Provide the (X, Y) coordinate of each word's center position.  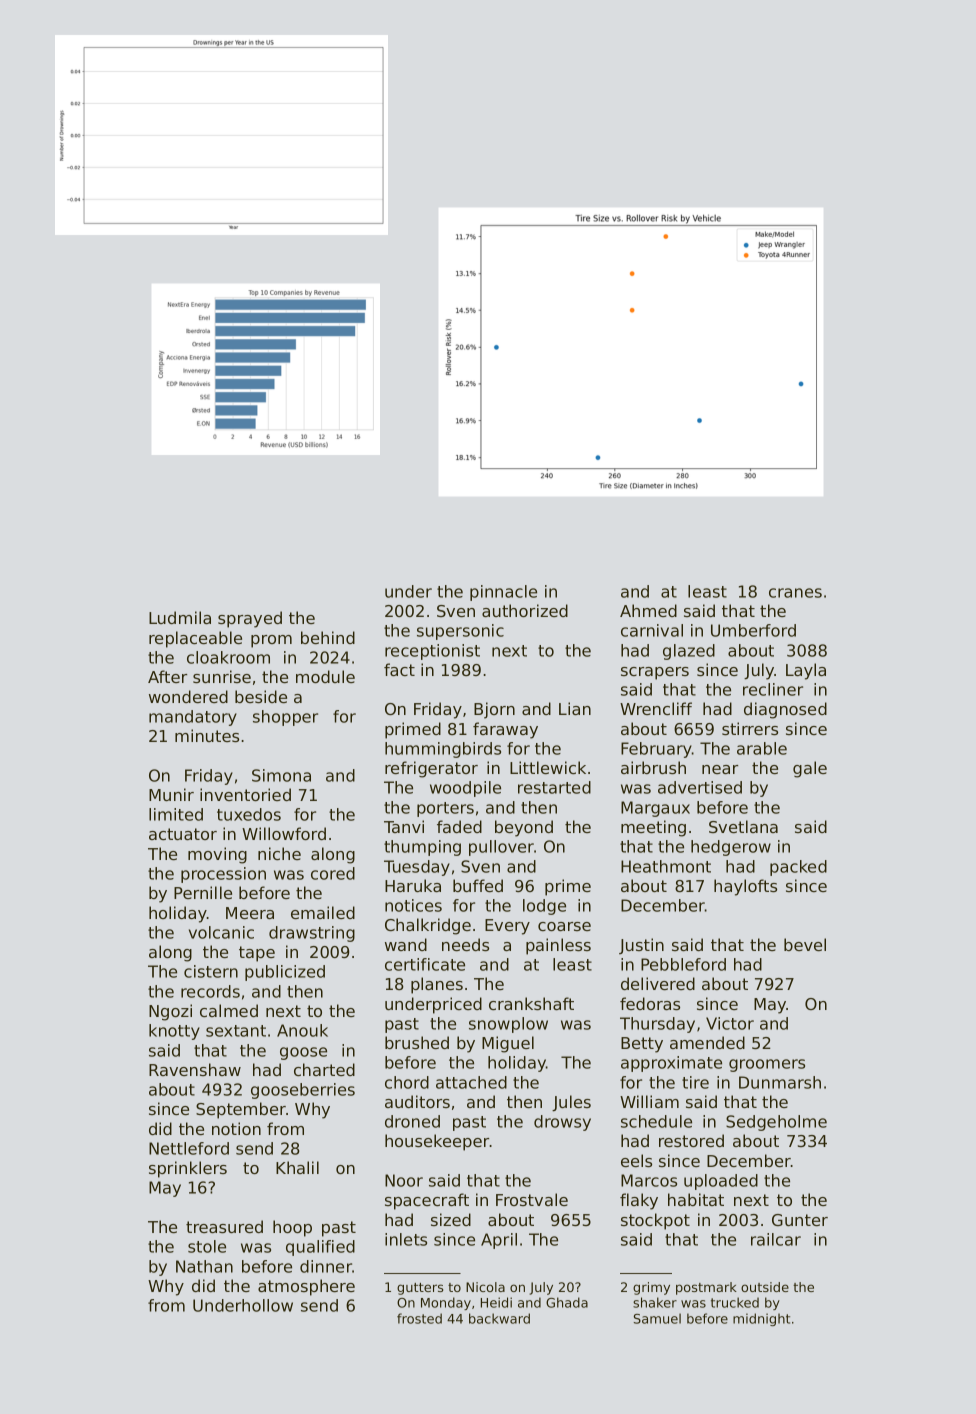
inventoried (245, 794)
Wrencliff (656, 708)
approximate (671, 1064)
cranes (795, 593)
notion (236, 1128)
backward (499, 1318)
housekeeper (437, 1142)
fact (399, 669)
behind (328, 637)
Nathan (204, 1266)
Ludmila (180, 617)
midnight (761, 1319)
